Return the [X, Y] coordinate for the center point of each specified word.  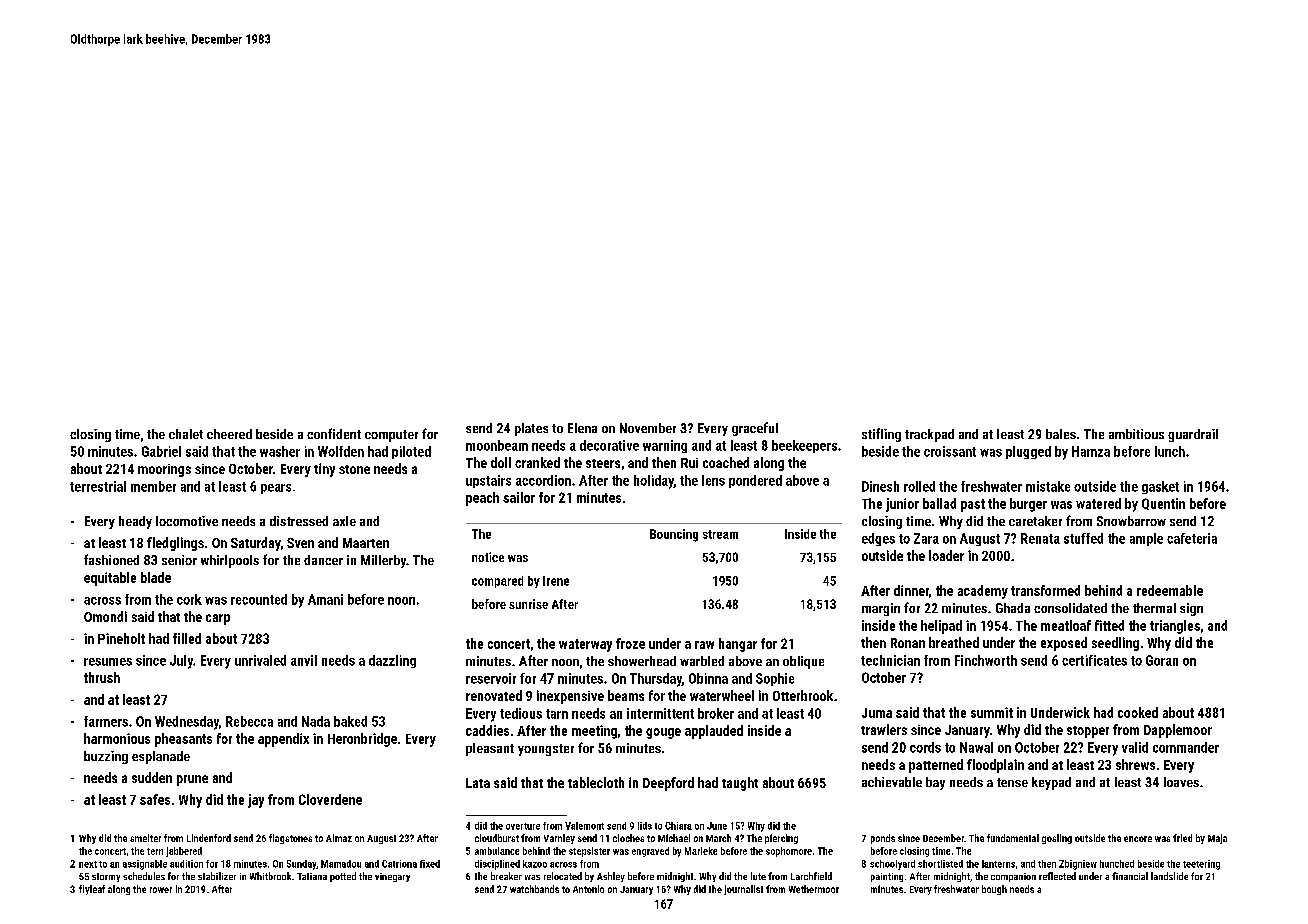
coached [726, 462]
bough [994, 890]
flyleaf [92, 890]
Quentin [1163, 504]
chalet [186, 434]
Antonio [588, 889]
